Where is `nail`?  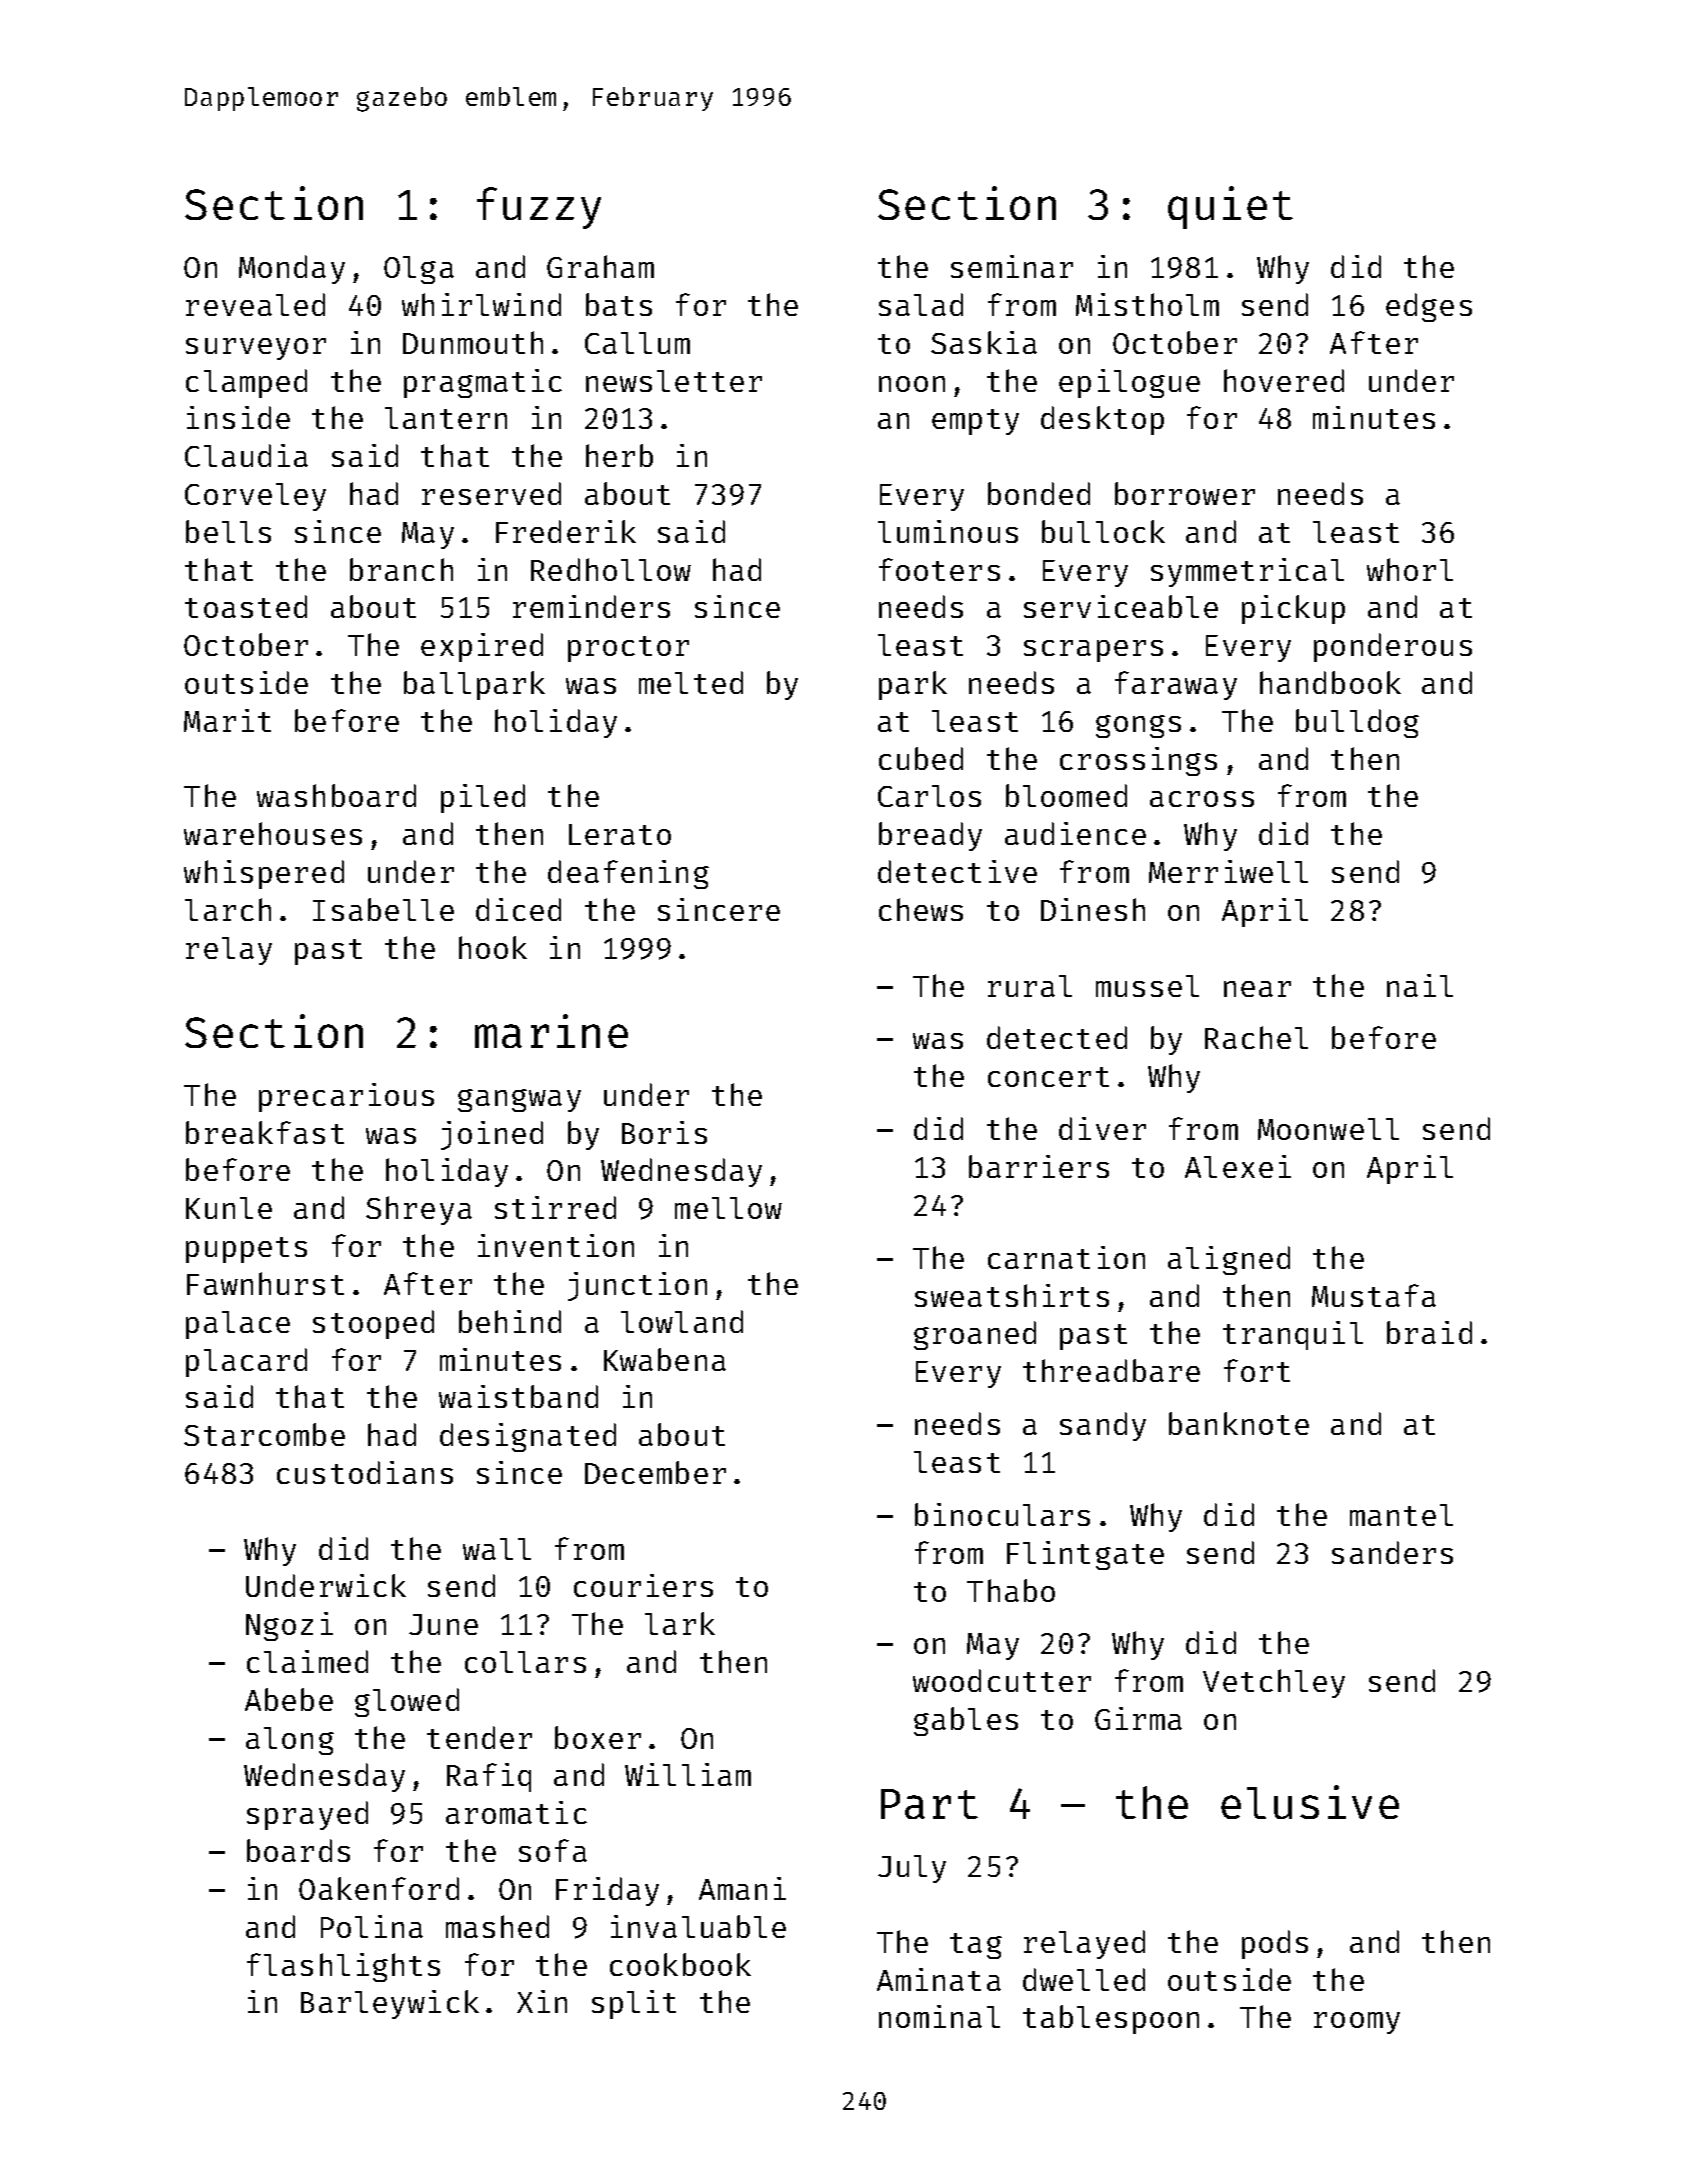
nail is located at coordinates (1420, 985).
